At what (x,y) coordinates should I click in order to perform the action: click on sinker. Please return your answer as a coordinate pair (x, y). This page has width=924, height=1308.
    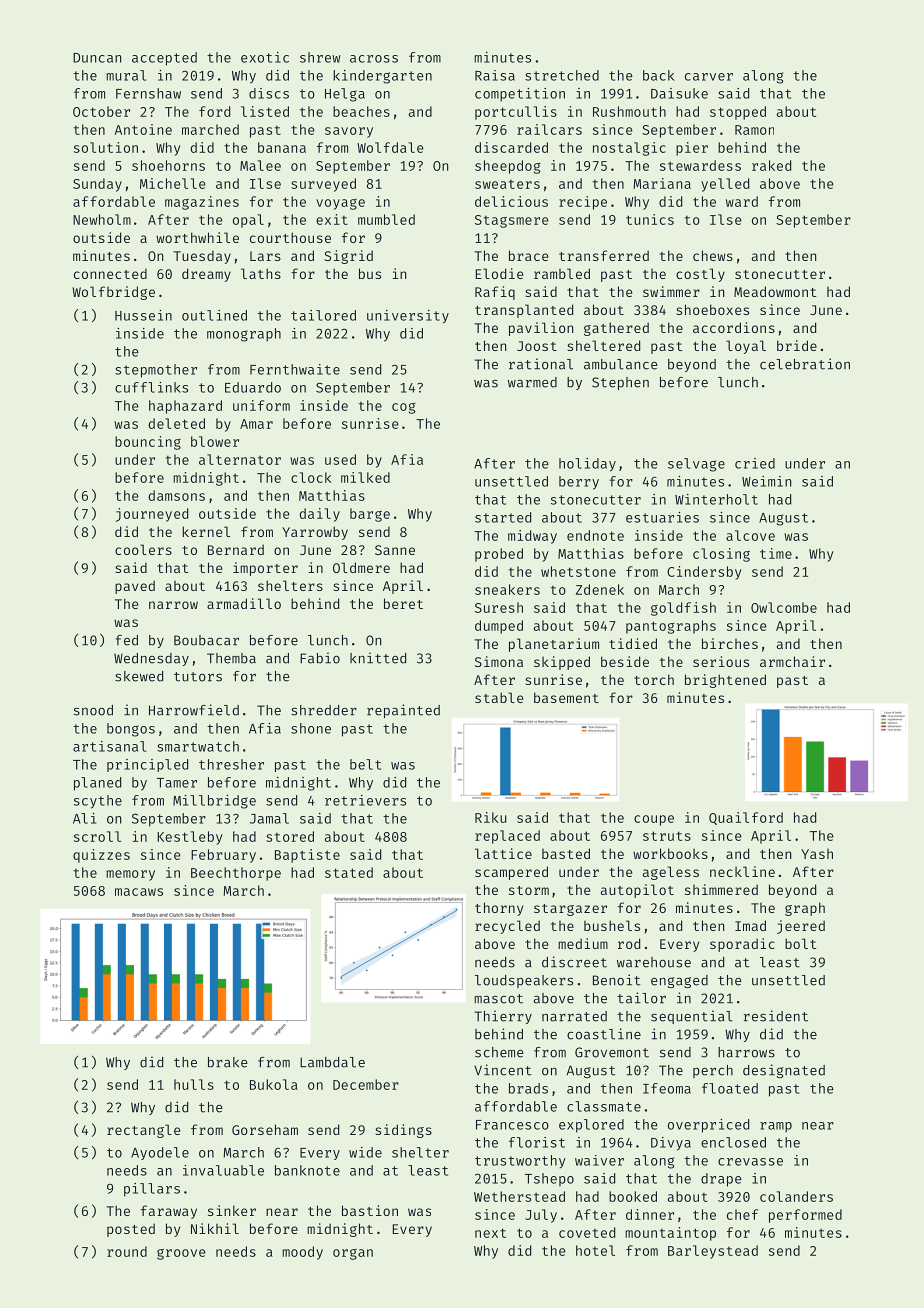
    Looking at the image, I should click on (232, 1210).
